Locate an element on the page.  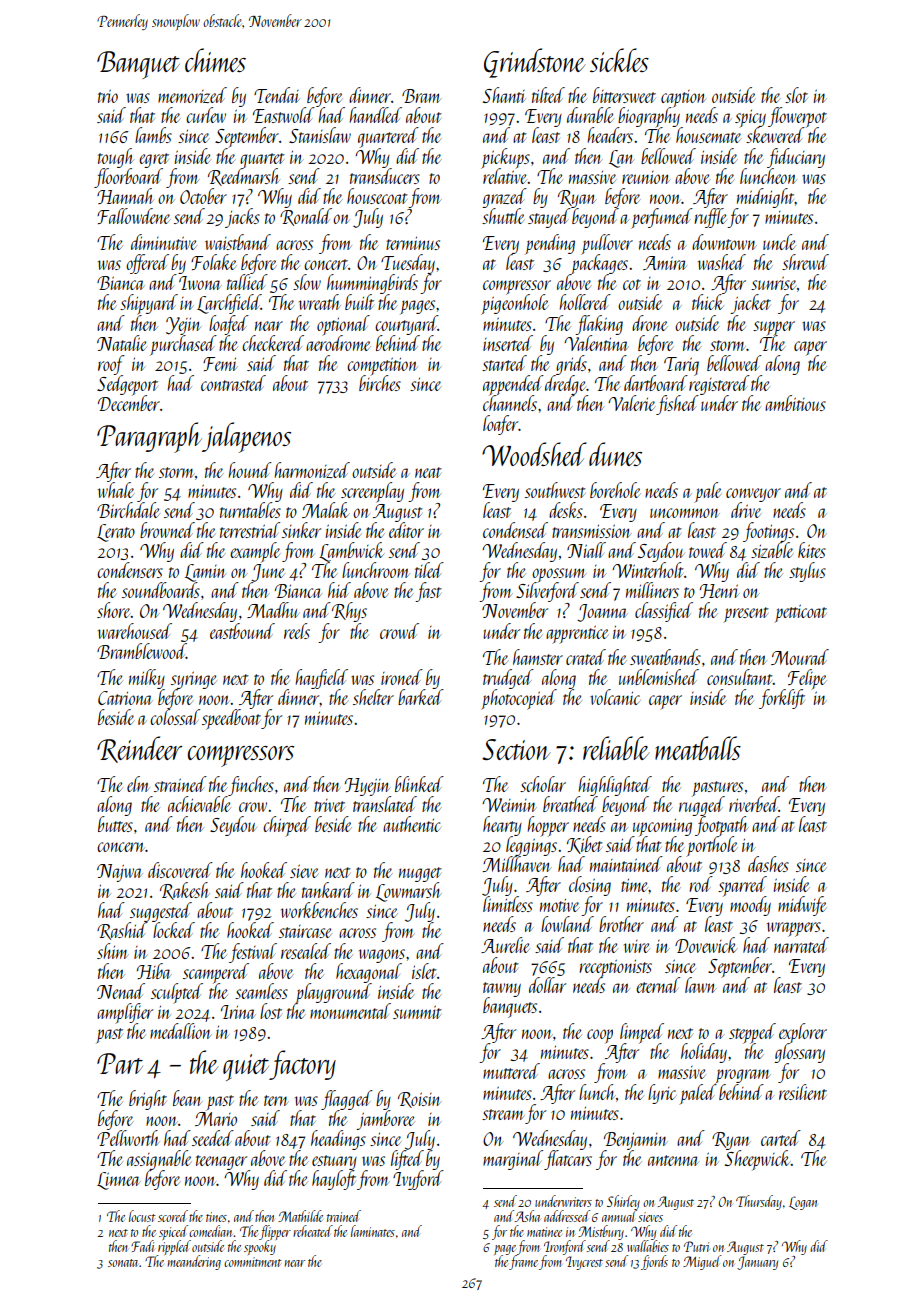
Logan is located at coordinates (803, 1203).
